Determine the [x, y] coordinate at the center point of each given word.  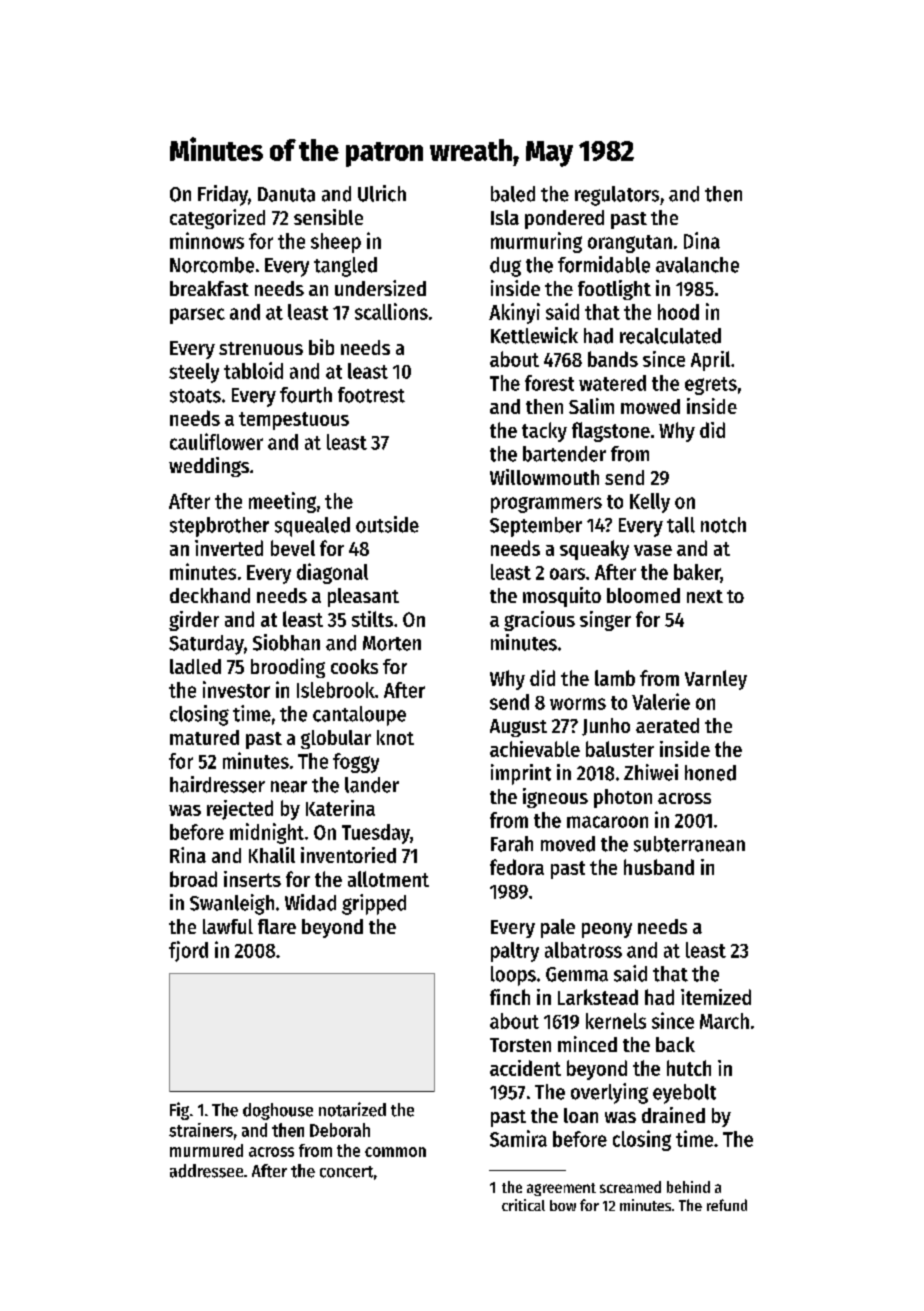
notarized [352, 1109]
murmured [206, 1150]
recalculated [670, 336]
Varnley [716, 680]
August [518, 728]
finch [510, 997]
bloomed [643, 595]
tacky [544, 432]
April [710, 361]
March [724, 1021]
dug [505, 267]
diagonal [332, 573]
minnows [207, 240]
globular [336, 739]
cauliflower [216, 441]
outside [387, 524]
